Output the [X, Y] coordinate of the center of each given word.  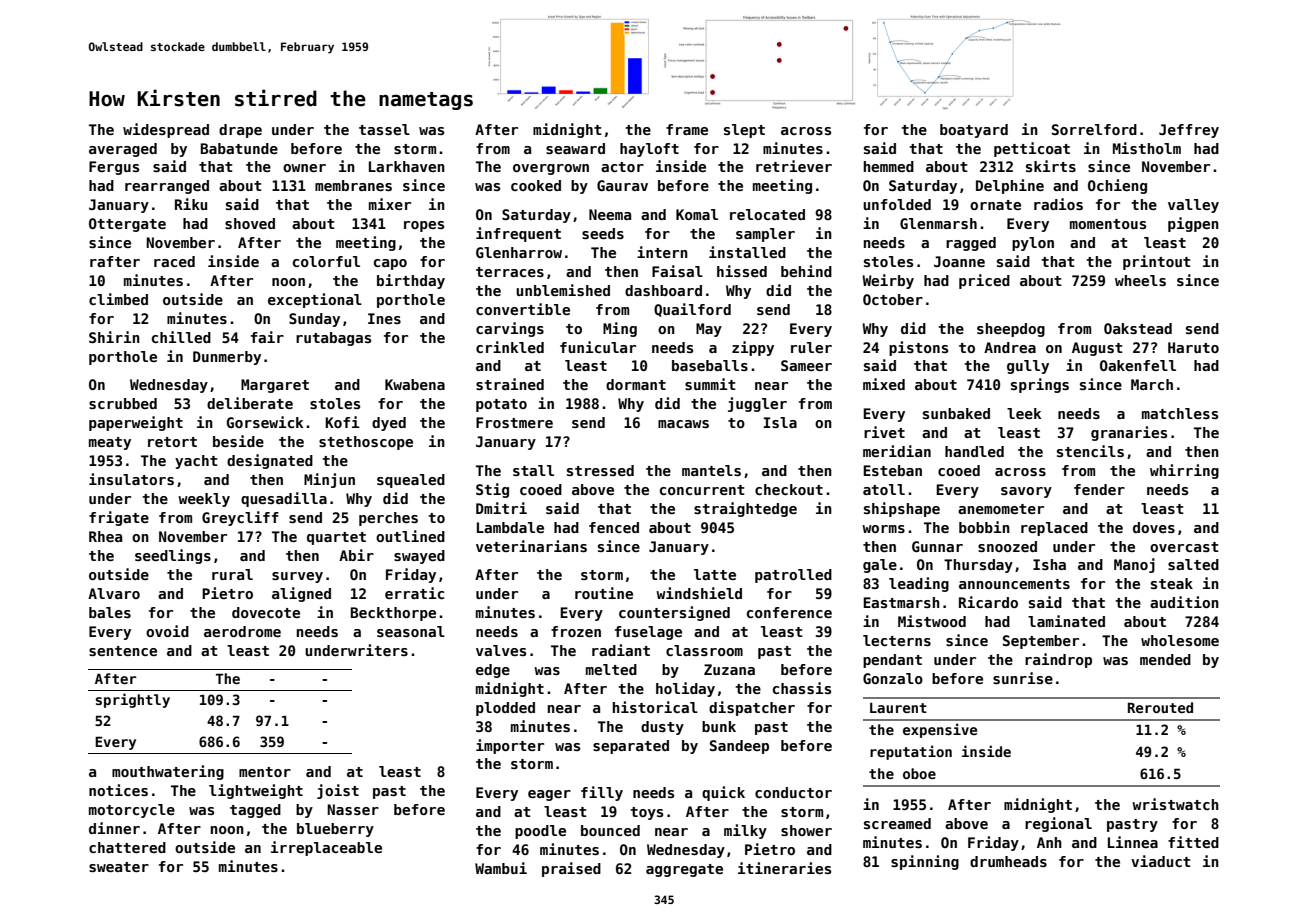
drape [240, 131]
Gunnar [937, 546]
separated [631, 747]
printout [1157, 262]
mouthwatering [168, 772]
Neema [610, 214]
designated [270, 461]
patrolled [793, 576]
